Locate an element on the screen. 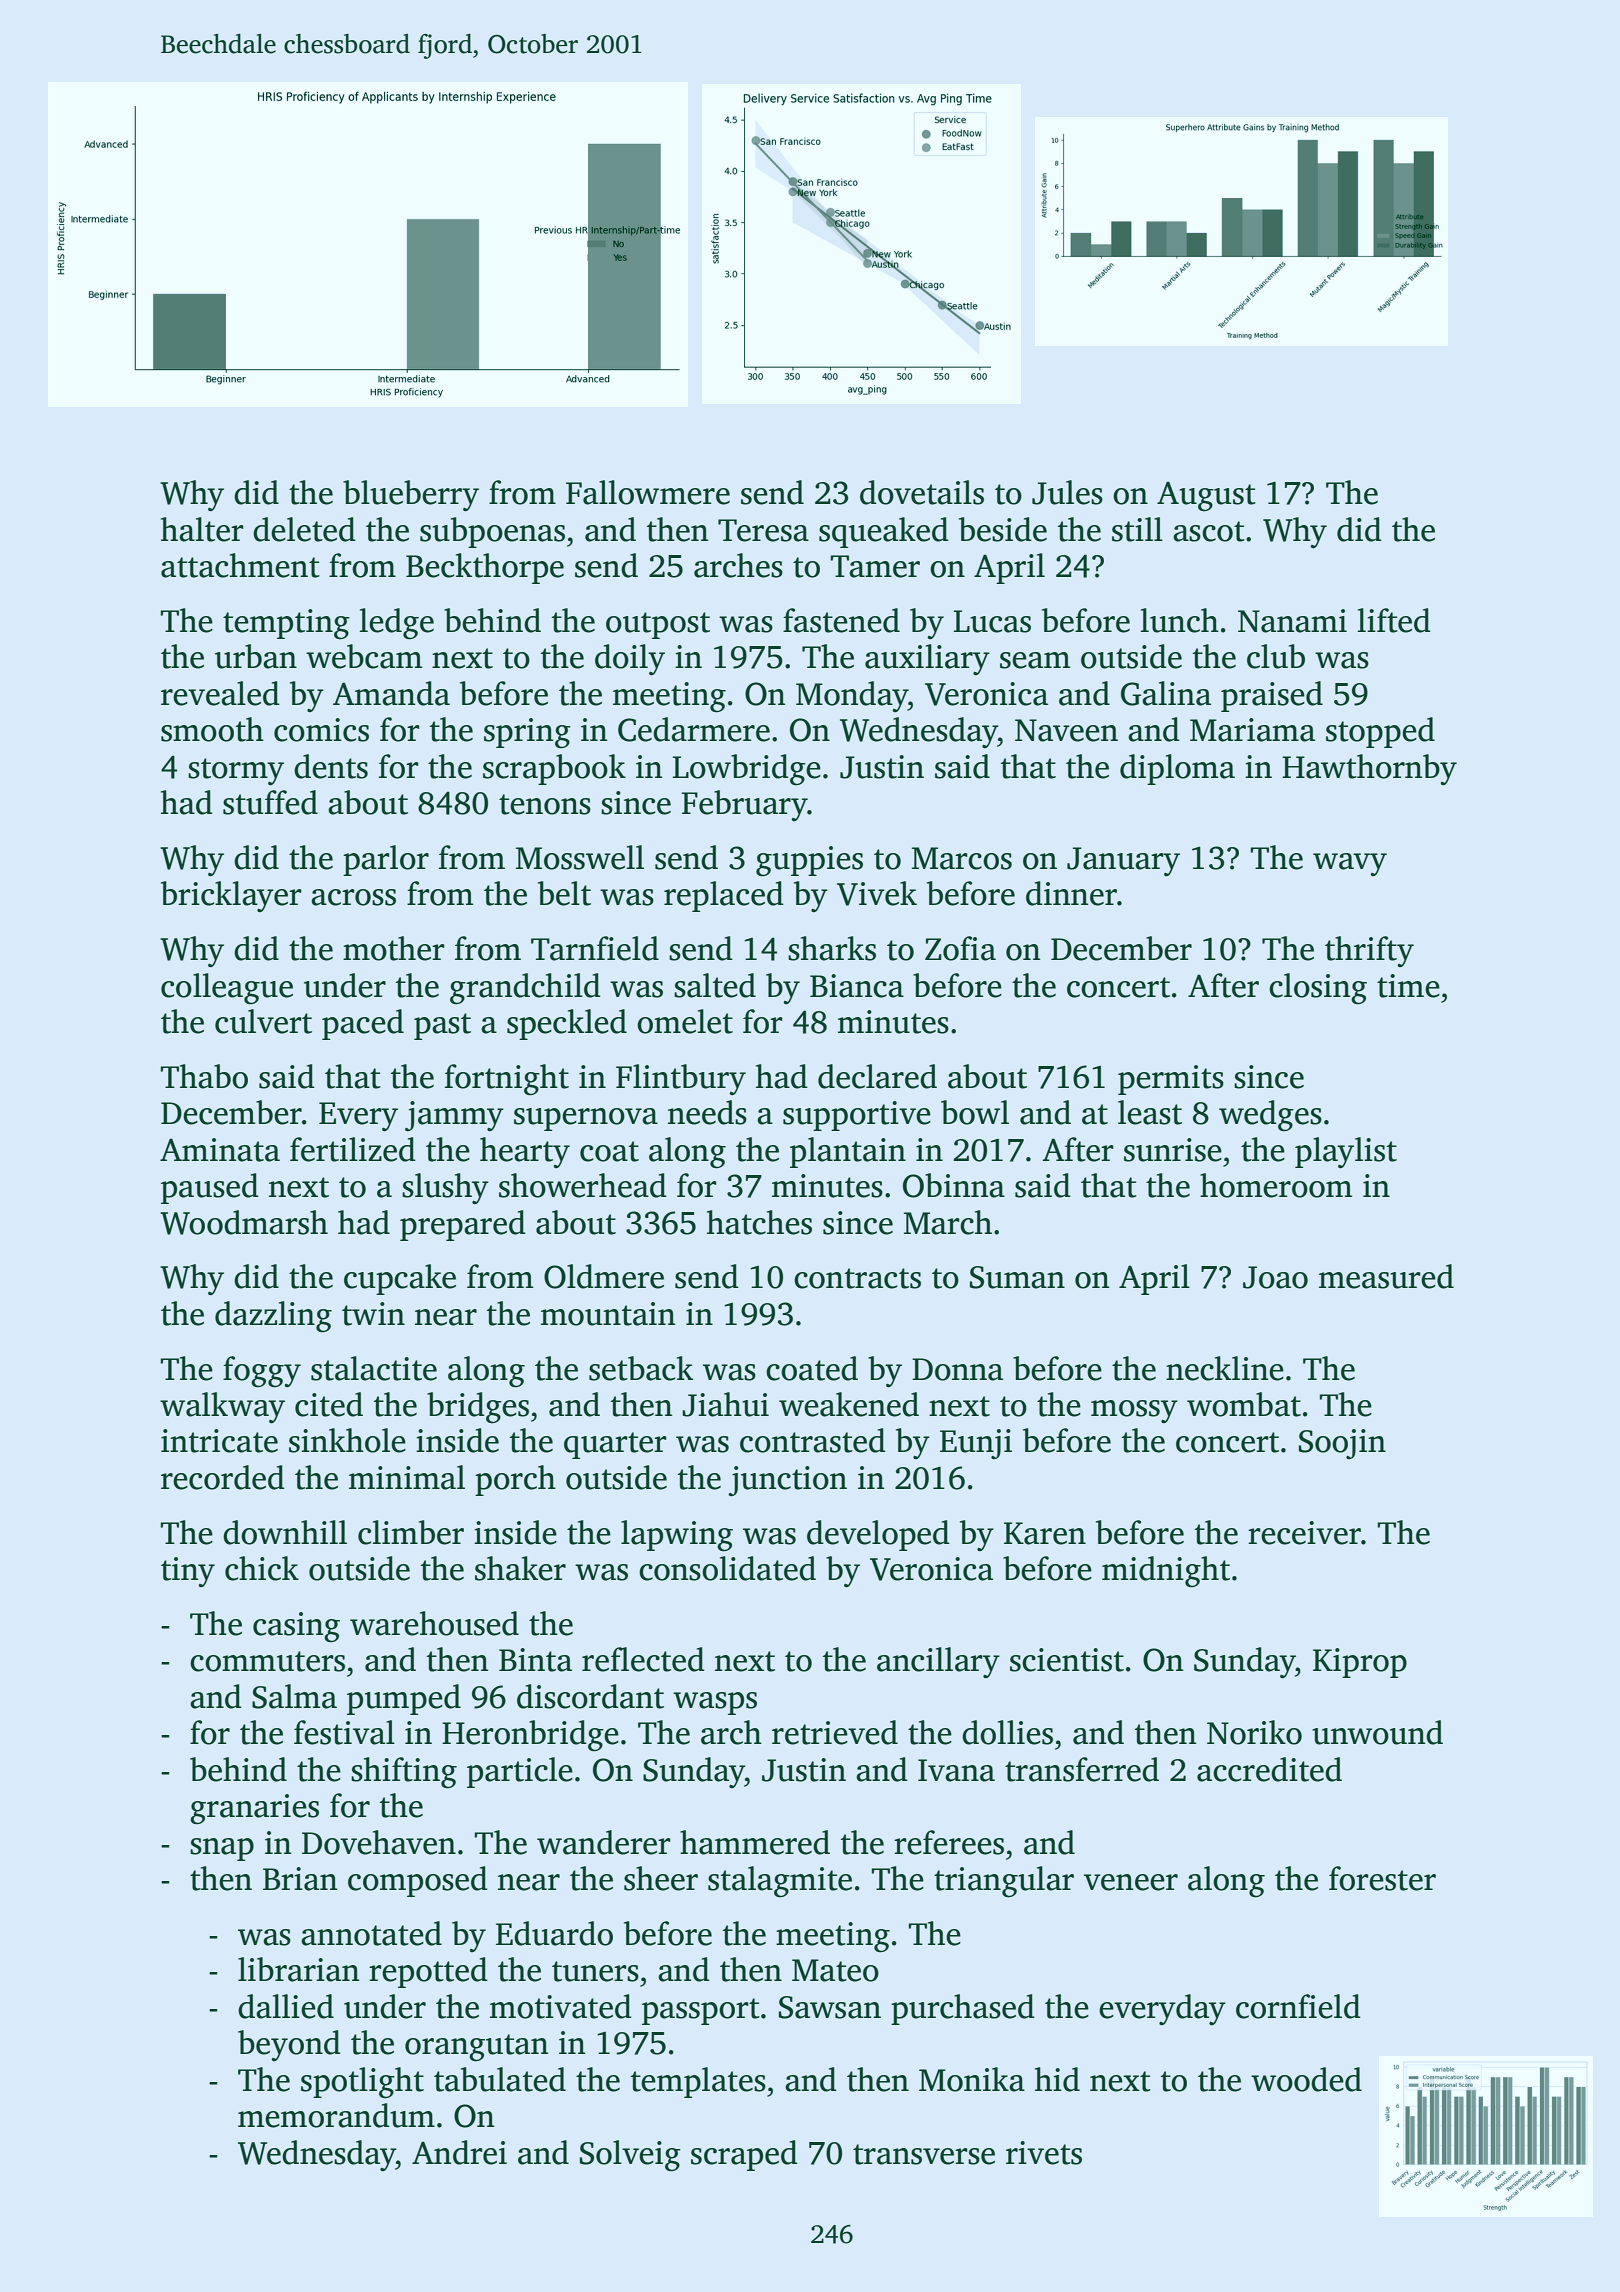 The image size is (1620, 2292). Lucas is located at coordinates (992, 621).
